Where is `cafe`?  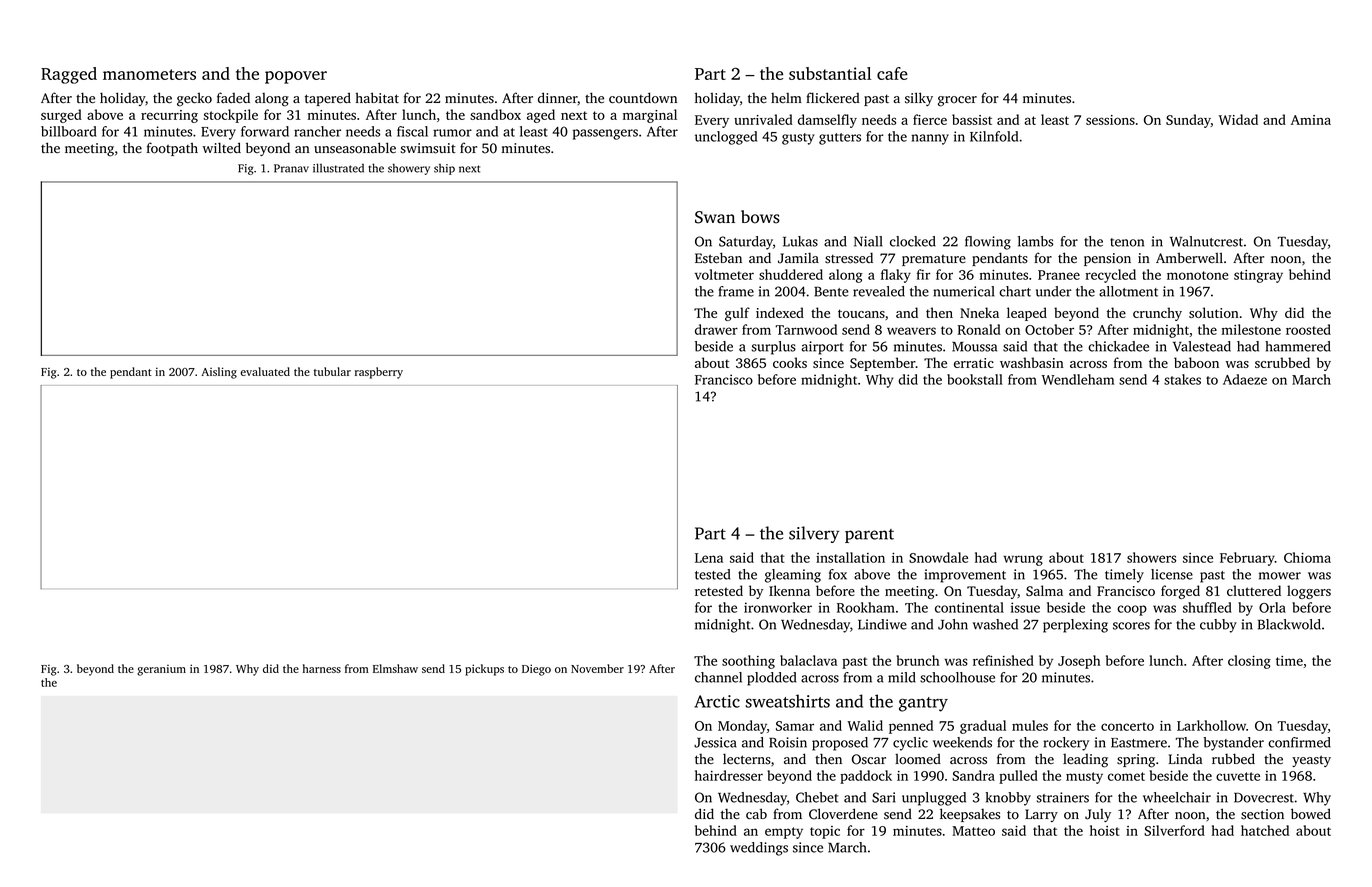
cafe is located at coordinates (892, 73).
